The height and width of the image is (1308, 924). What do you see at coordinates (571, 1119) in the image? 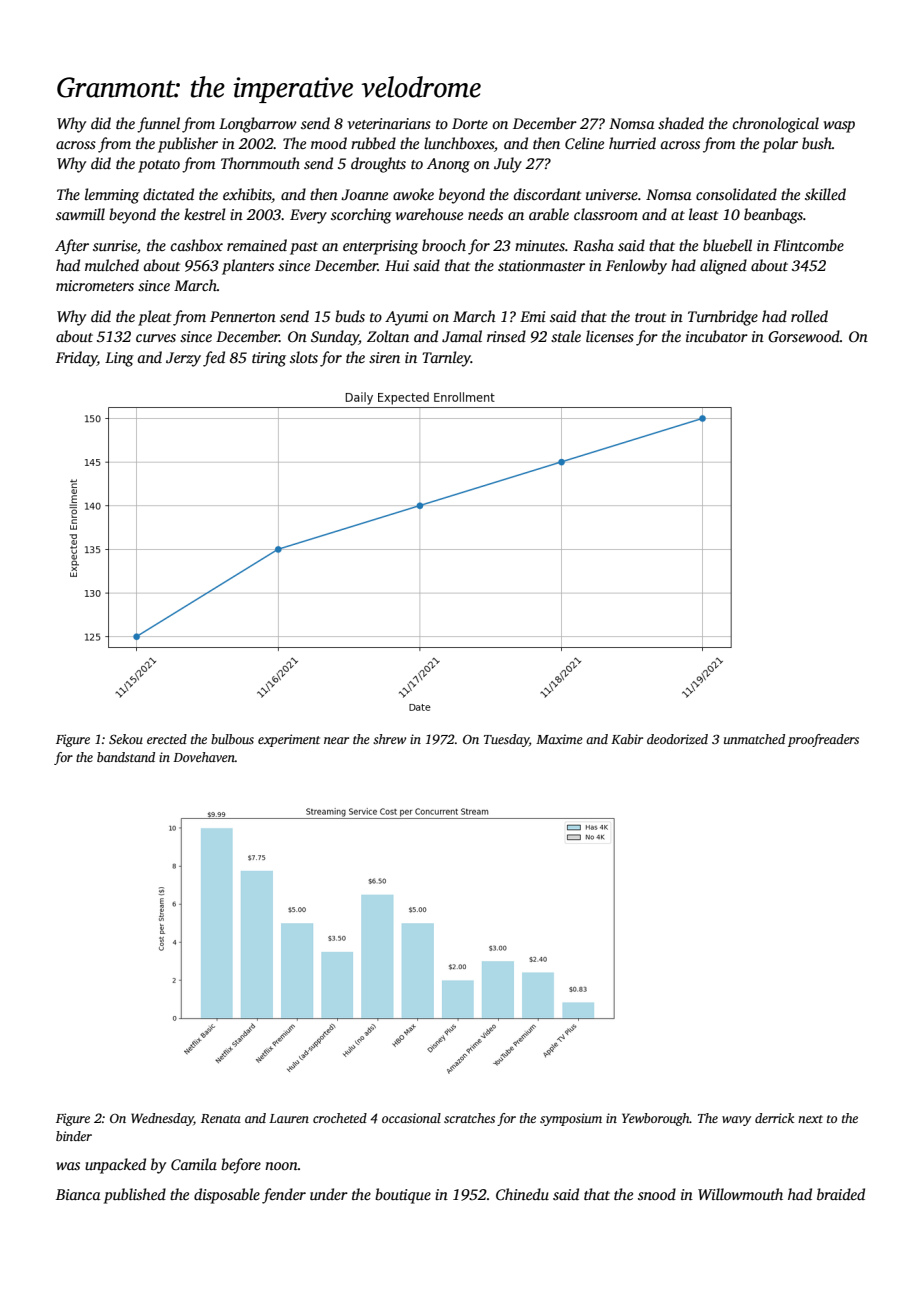
I see `symposium` at bounding box center [571, 1119].
